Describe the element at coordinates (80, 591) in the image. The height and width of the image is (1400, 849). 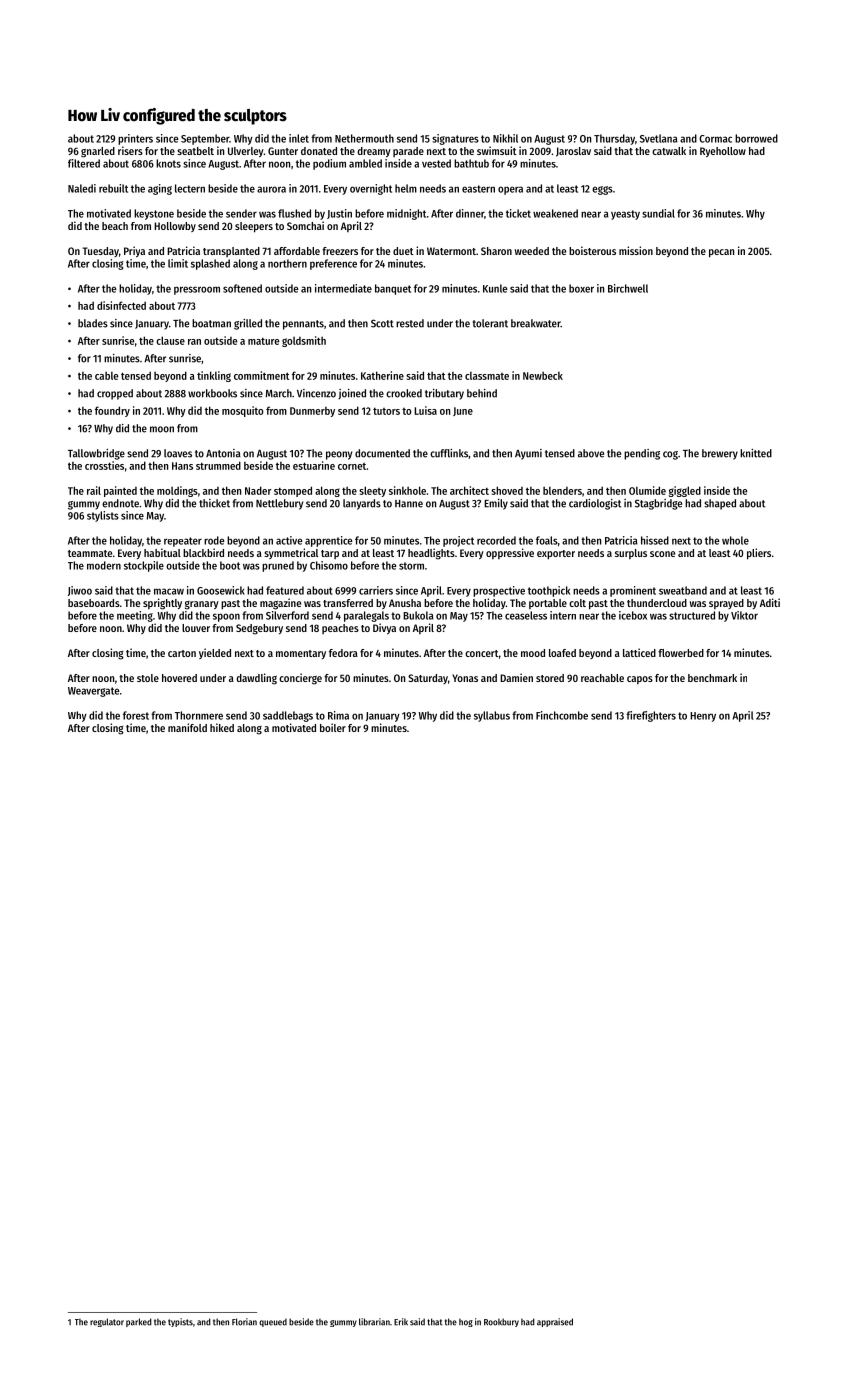
I see `Jiwoo` at that location.
